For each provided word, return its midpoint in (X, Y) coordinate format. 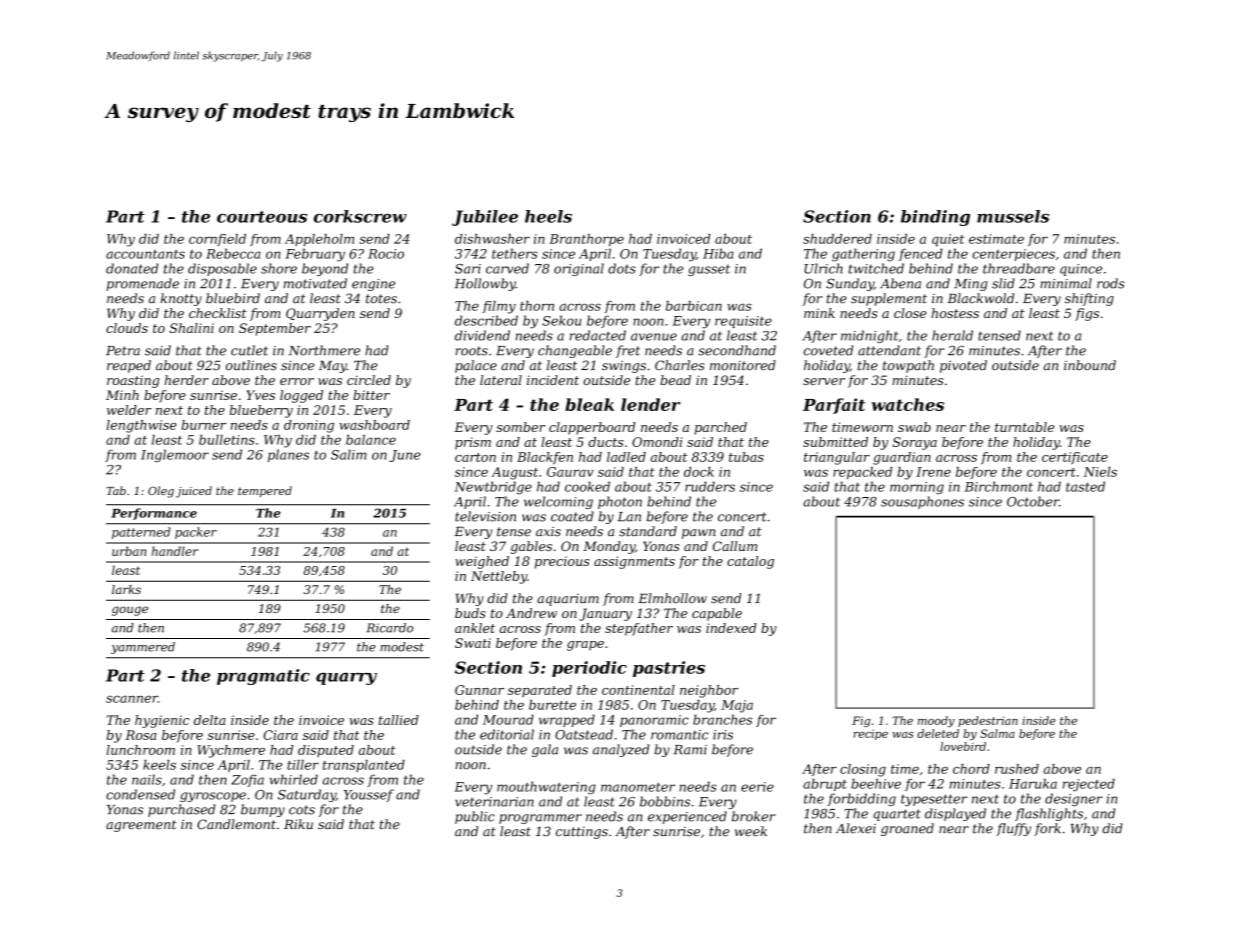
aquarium (568, 600)
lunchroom (141, 750)
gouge (130, 611)
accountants (145, 254)
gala (545, 750)
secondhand (737, 350)
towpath (908, 366)
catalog (750, 562)
